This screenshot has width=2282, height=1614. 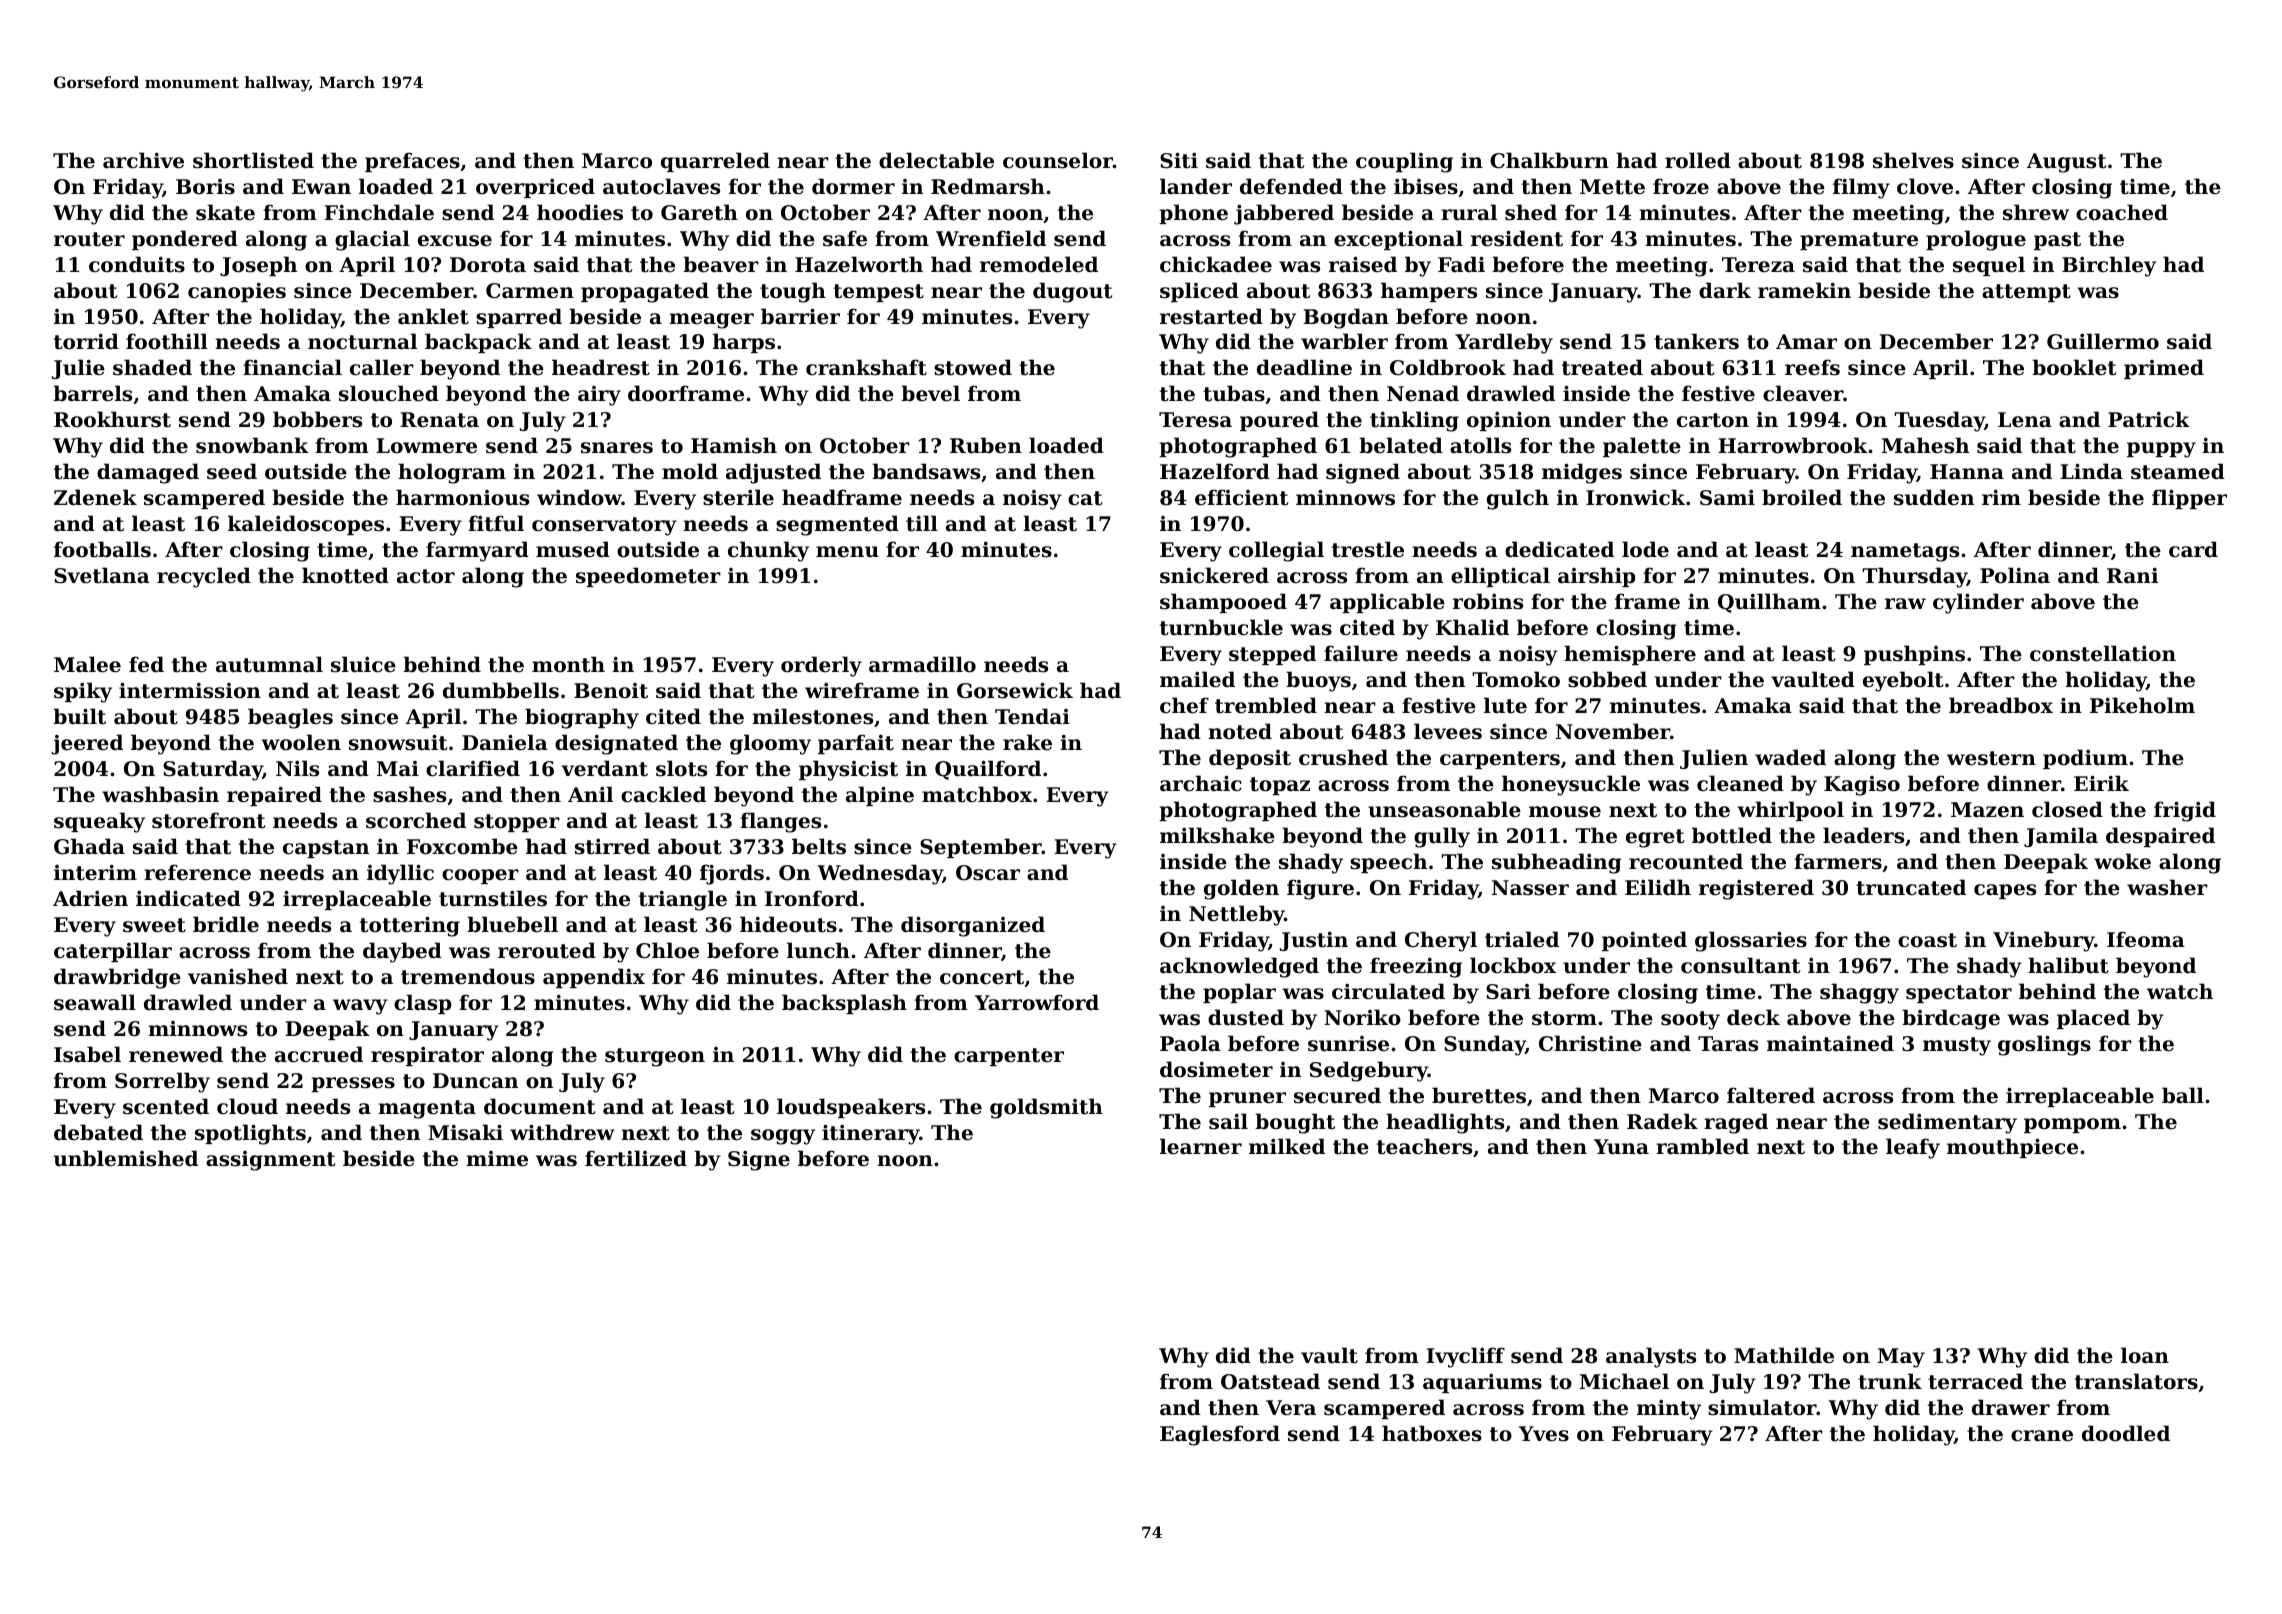 What do you see at coordinates (812, 716) in the screenshot?
I see `milestones` at bounding box center [812, 716].
